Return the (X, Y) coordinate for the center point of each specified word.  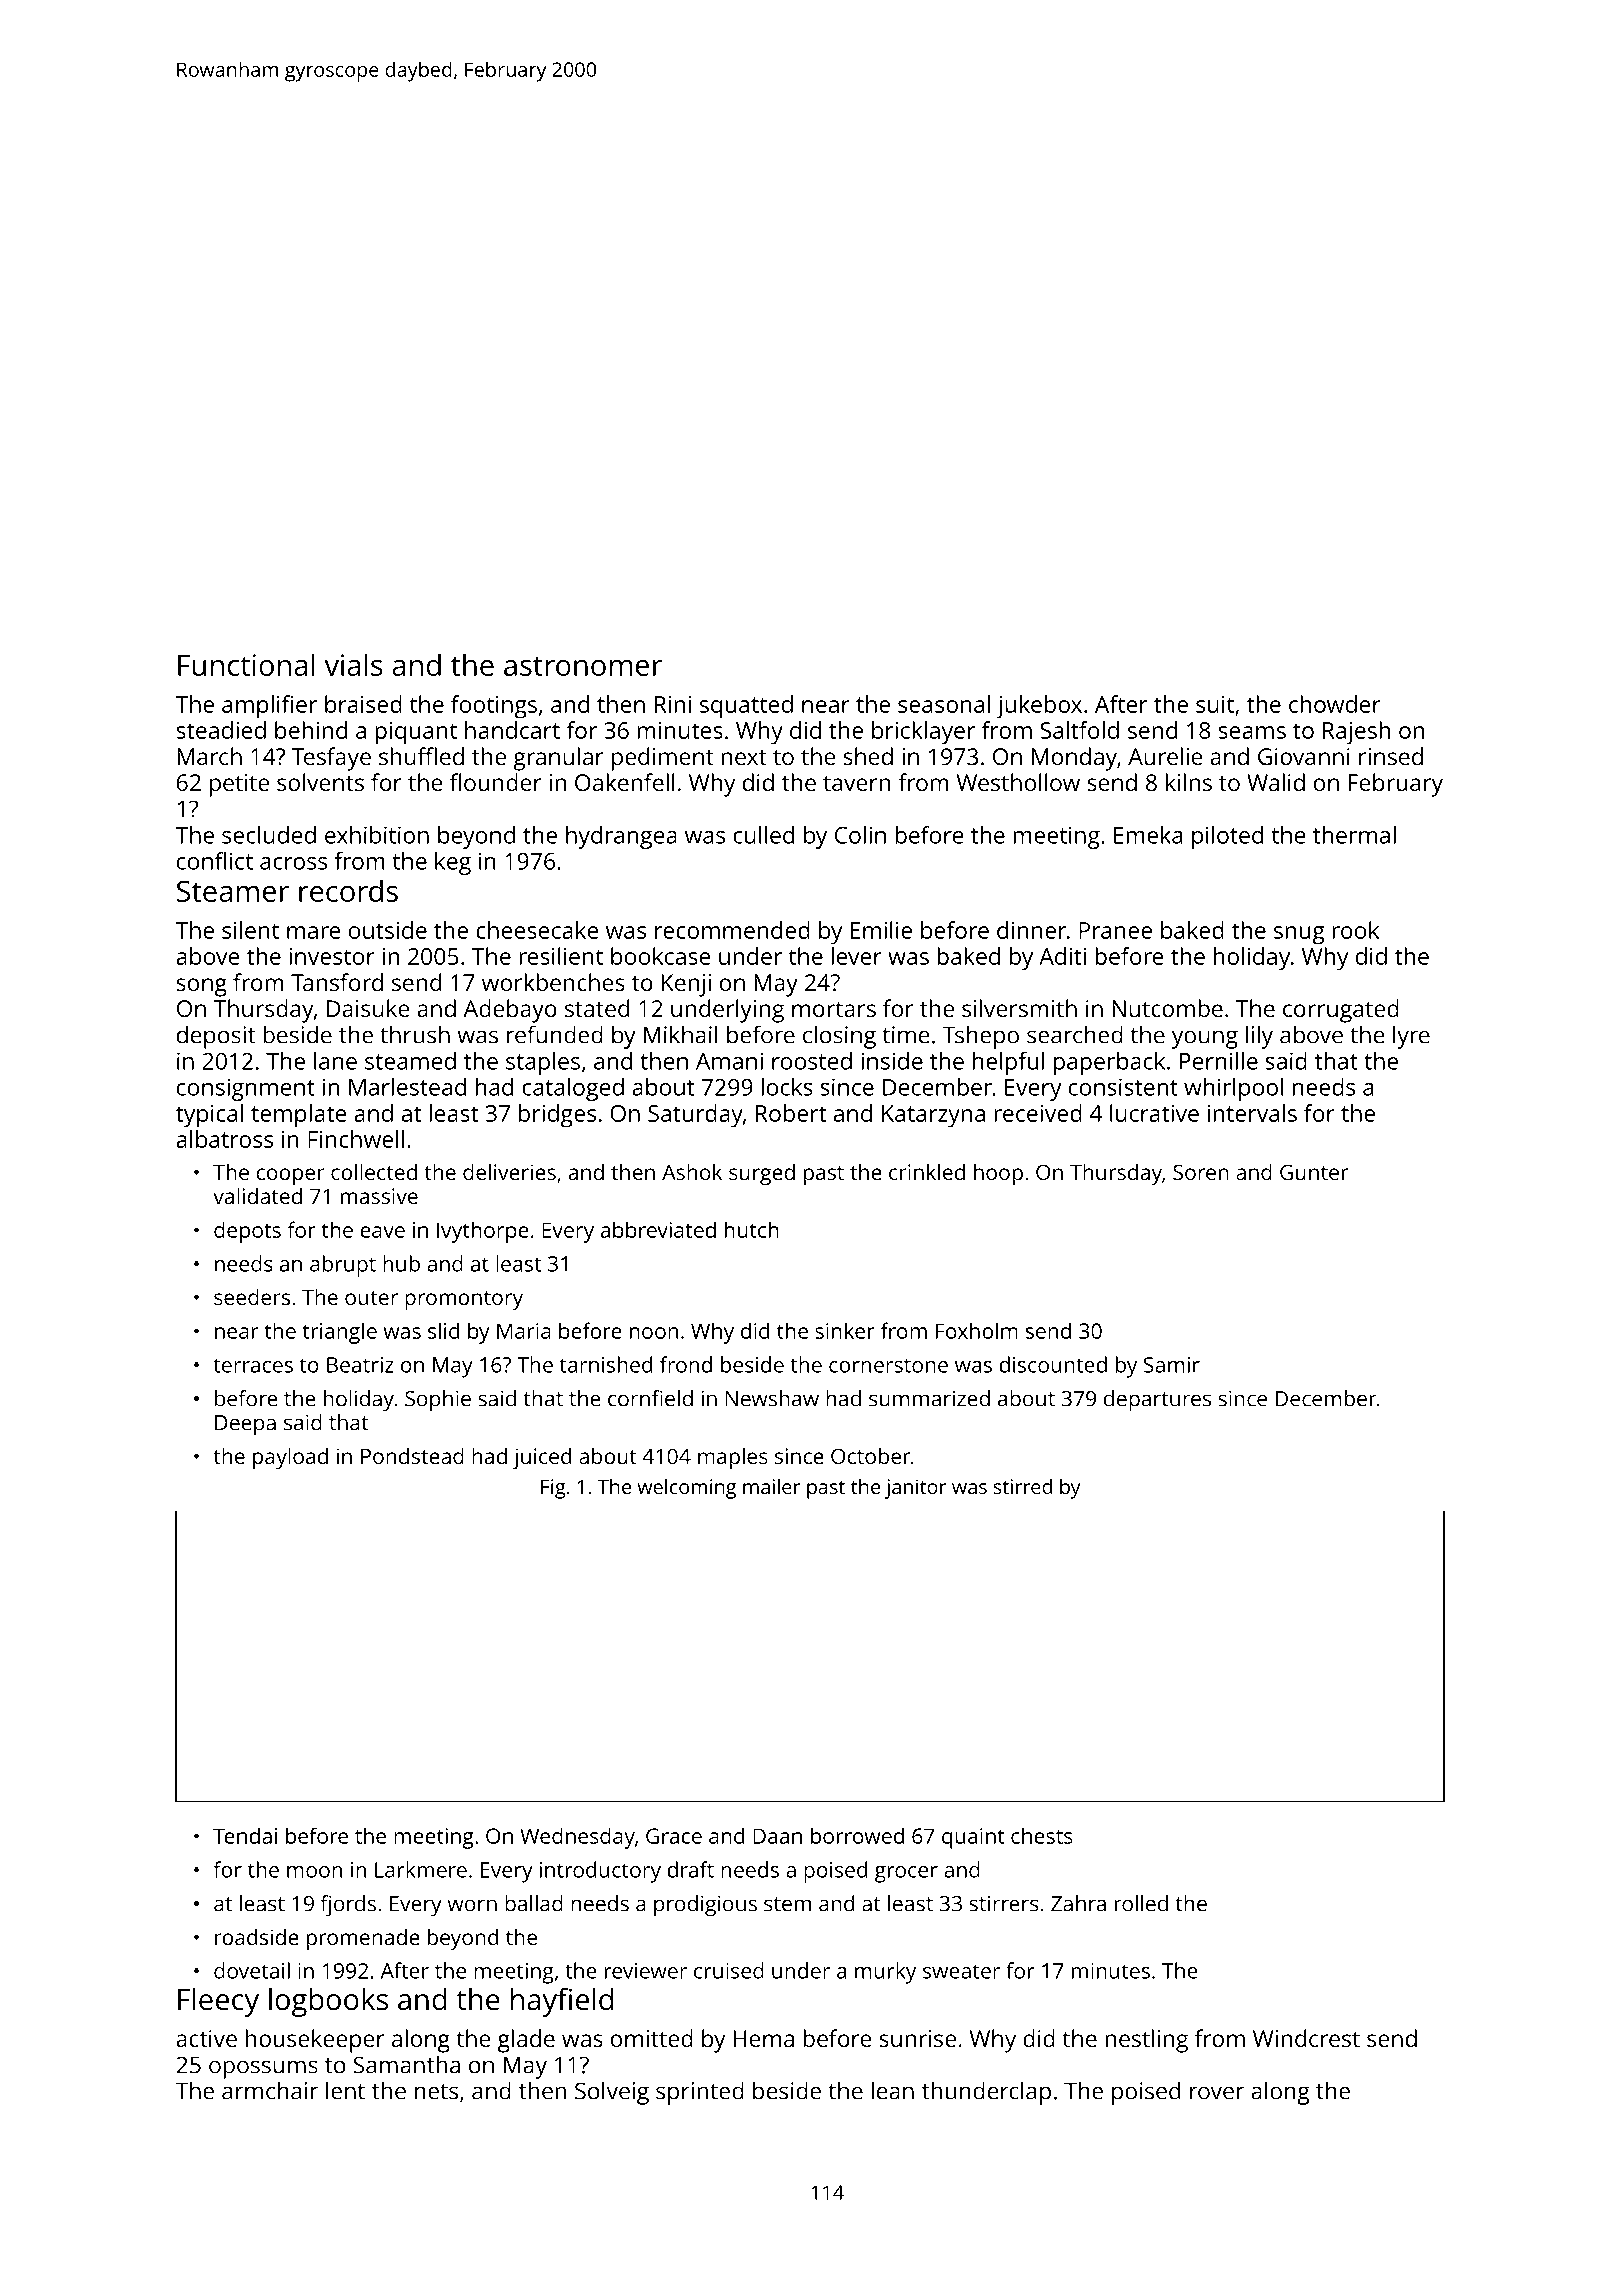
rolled (1141, 1903)
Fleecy (218, 2002)
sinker (845, 1330)
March (210, 756)
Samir (1172, 1365)
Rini (673, 704)
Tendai (245, 1835)
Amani (729, 1061)
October (870, 1456)
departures (1157, 1401)
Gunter (1314, 1172)
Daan (777, 1836)
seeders (252, 1297)
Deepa (245, 1425)
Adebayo (510, 1011)
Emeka (1148, 835)
